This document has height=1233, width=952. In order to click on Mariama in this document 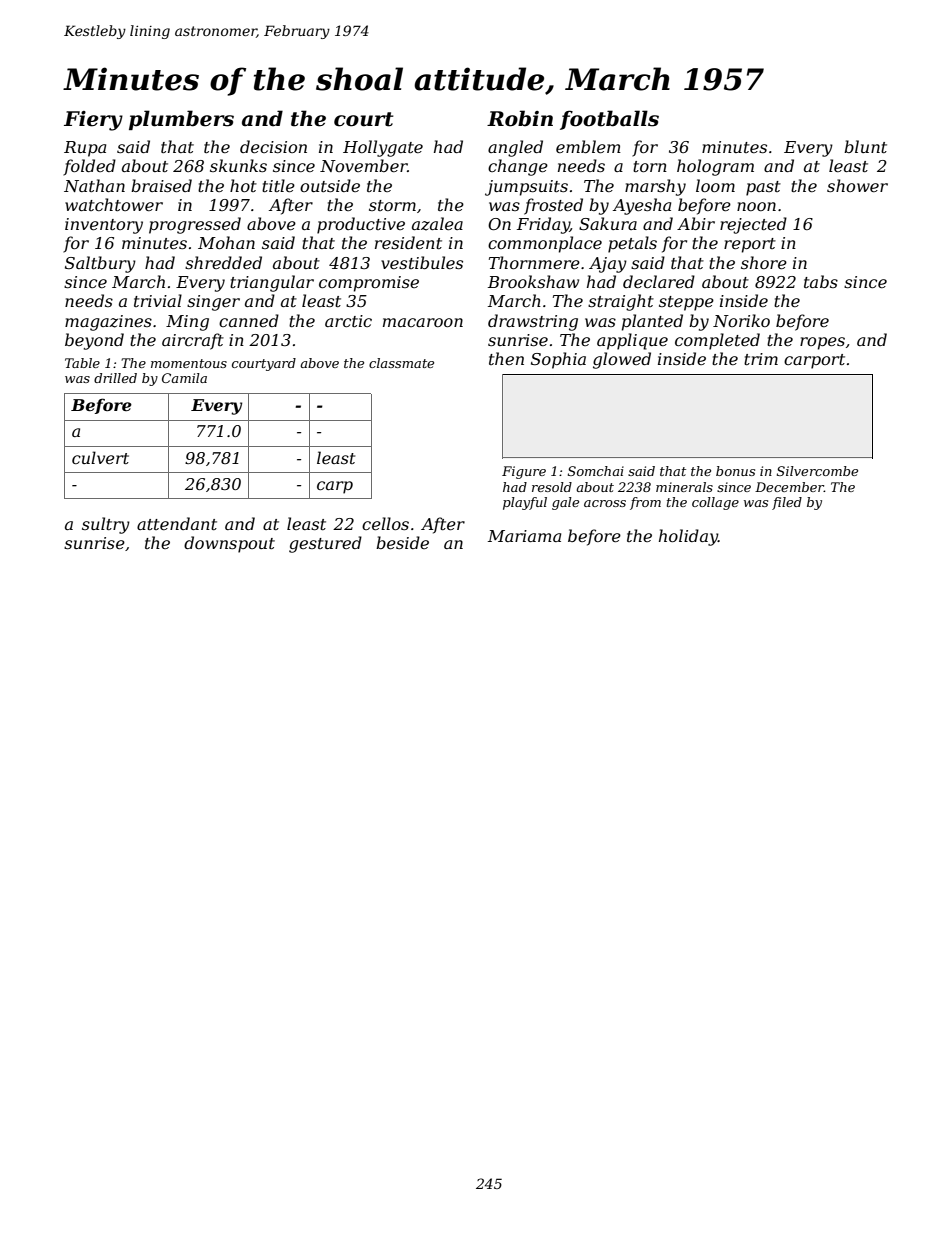, I will do `click(524, 536)`.
